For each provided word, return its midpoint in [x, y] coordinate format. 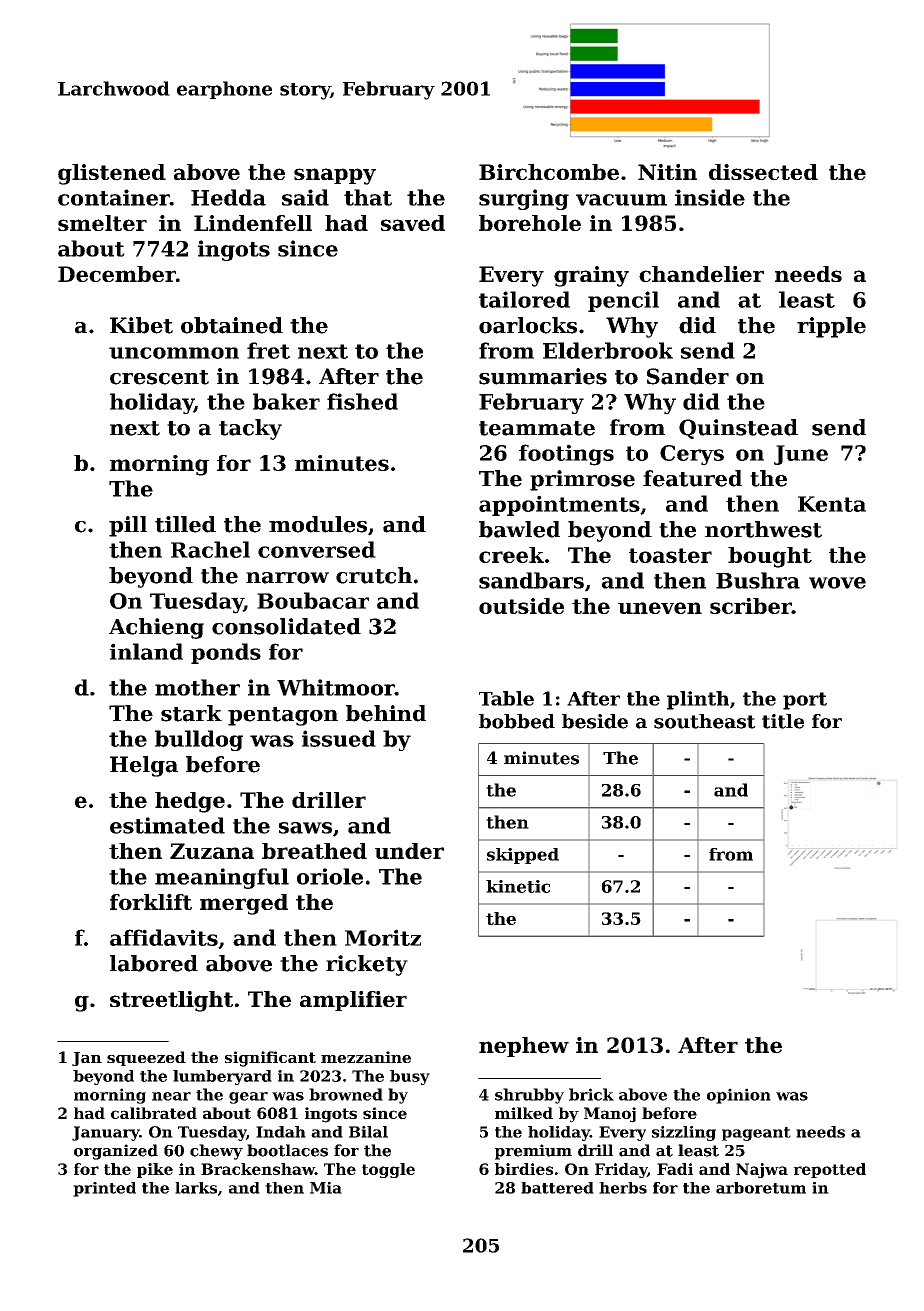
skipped [523, 856]
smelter [102, 223]
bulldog [199, 740]
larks [196, 1188]
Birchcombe [549, 172]
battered [557, 1188]
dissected [763, 172]
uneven [660, 608]
